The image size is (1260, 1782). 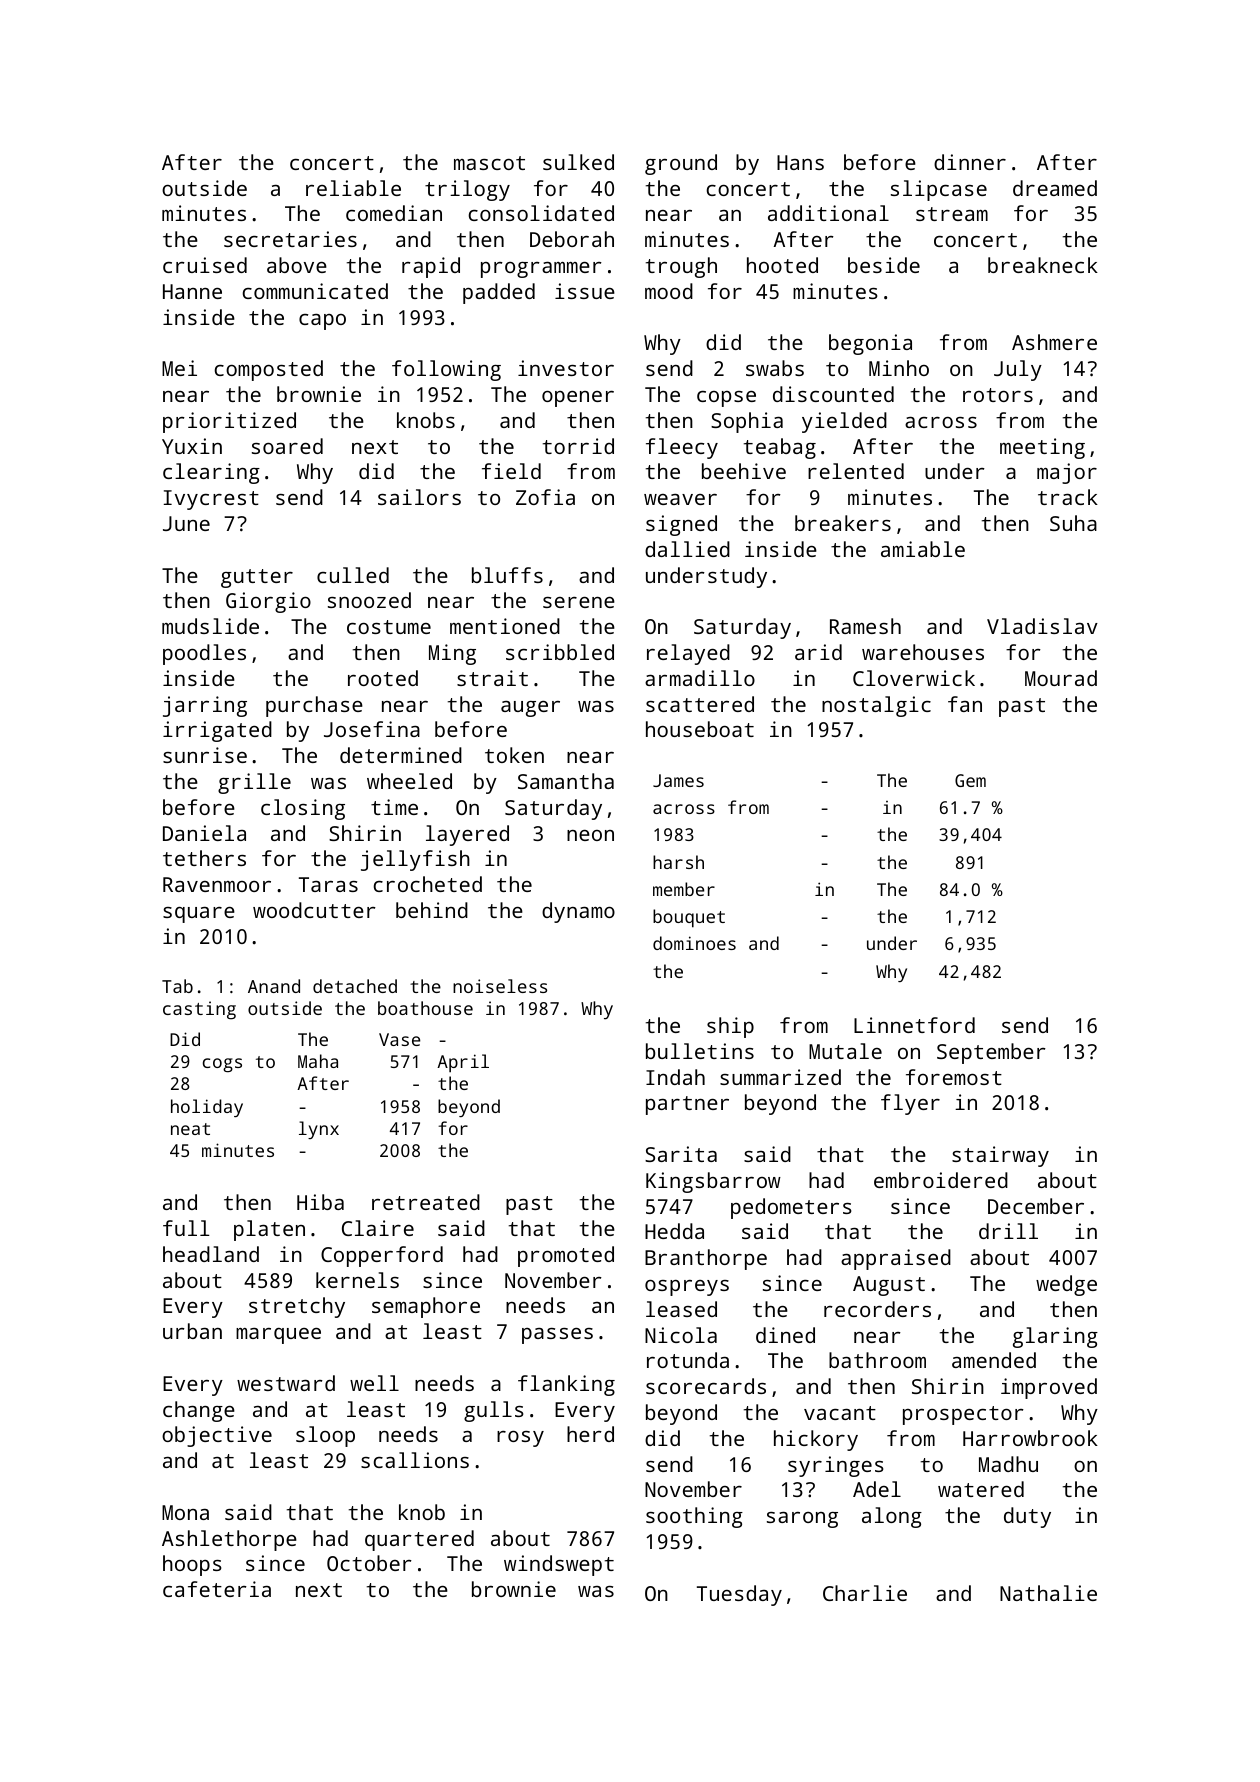 What do you see at coordinates (229, 422) in the image?
I see `prioritized` at bounding box center [229, 422].
